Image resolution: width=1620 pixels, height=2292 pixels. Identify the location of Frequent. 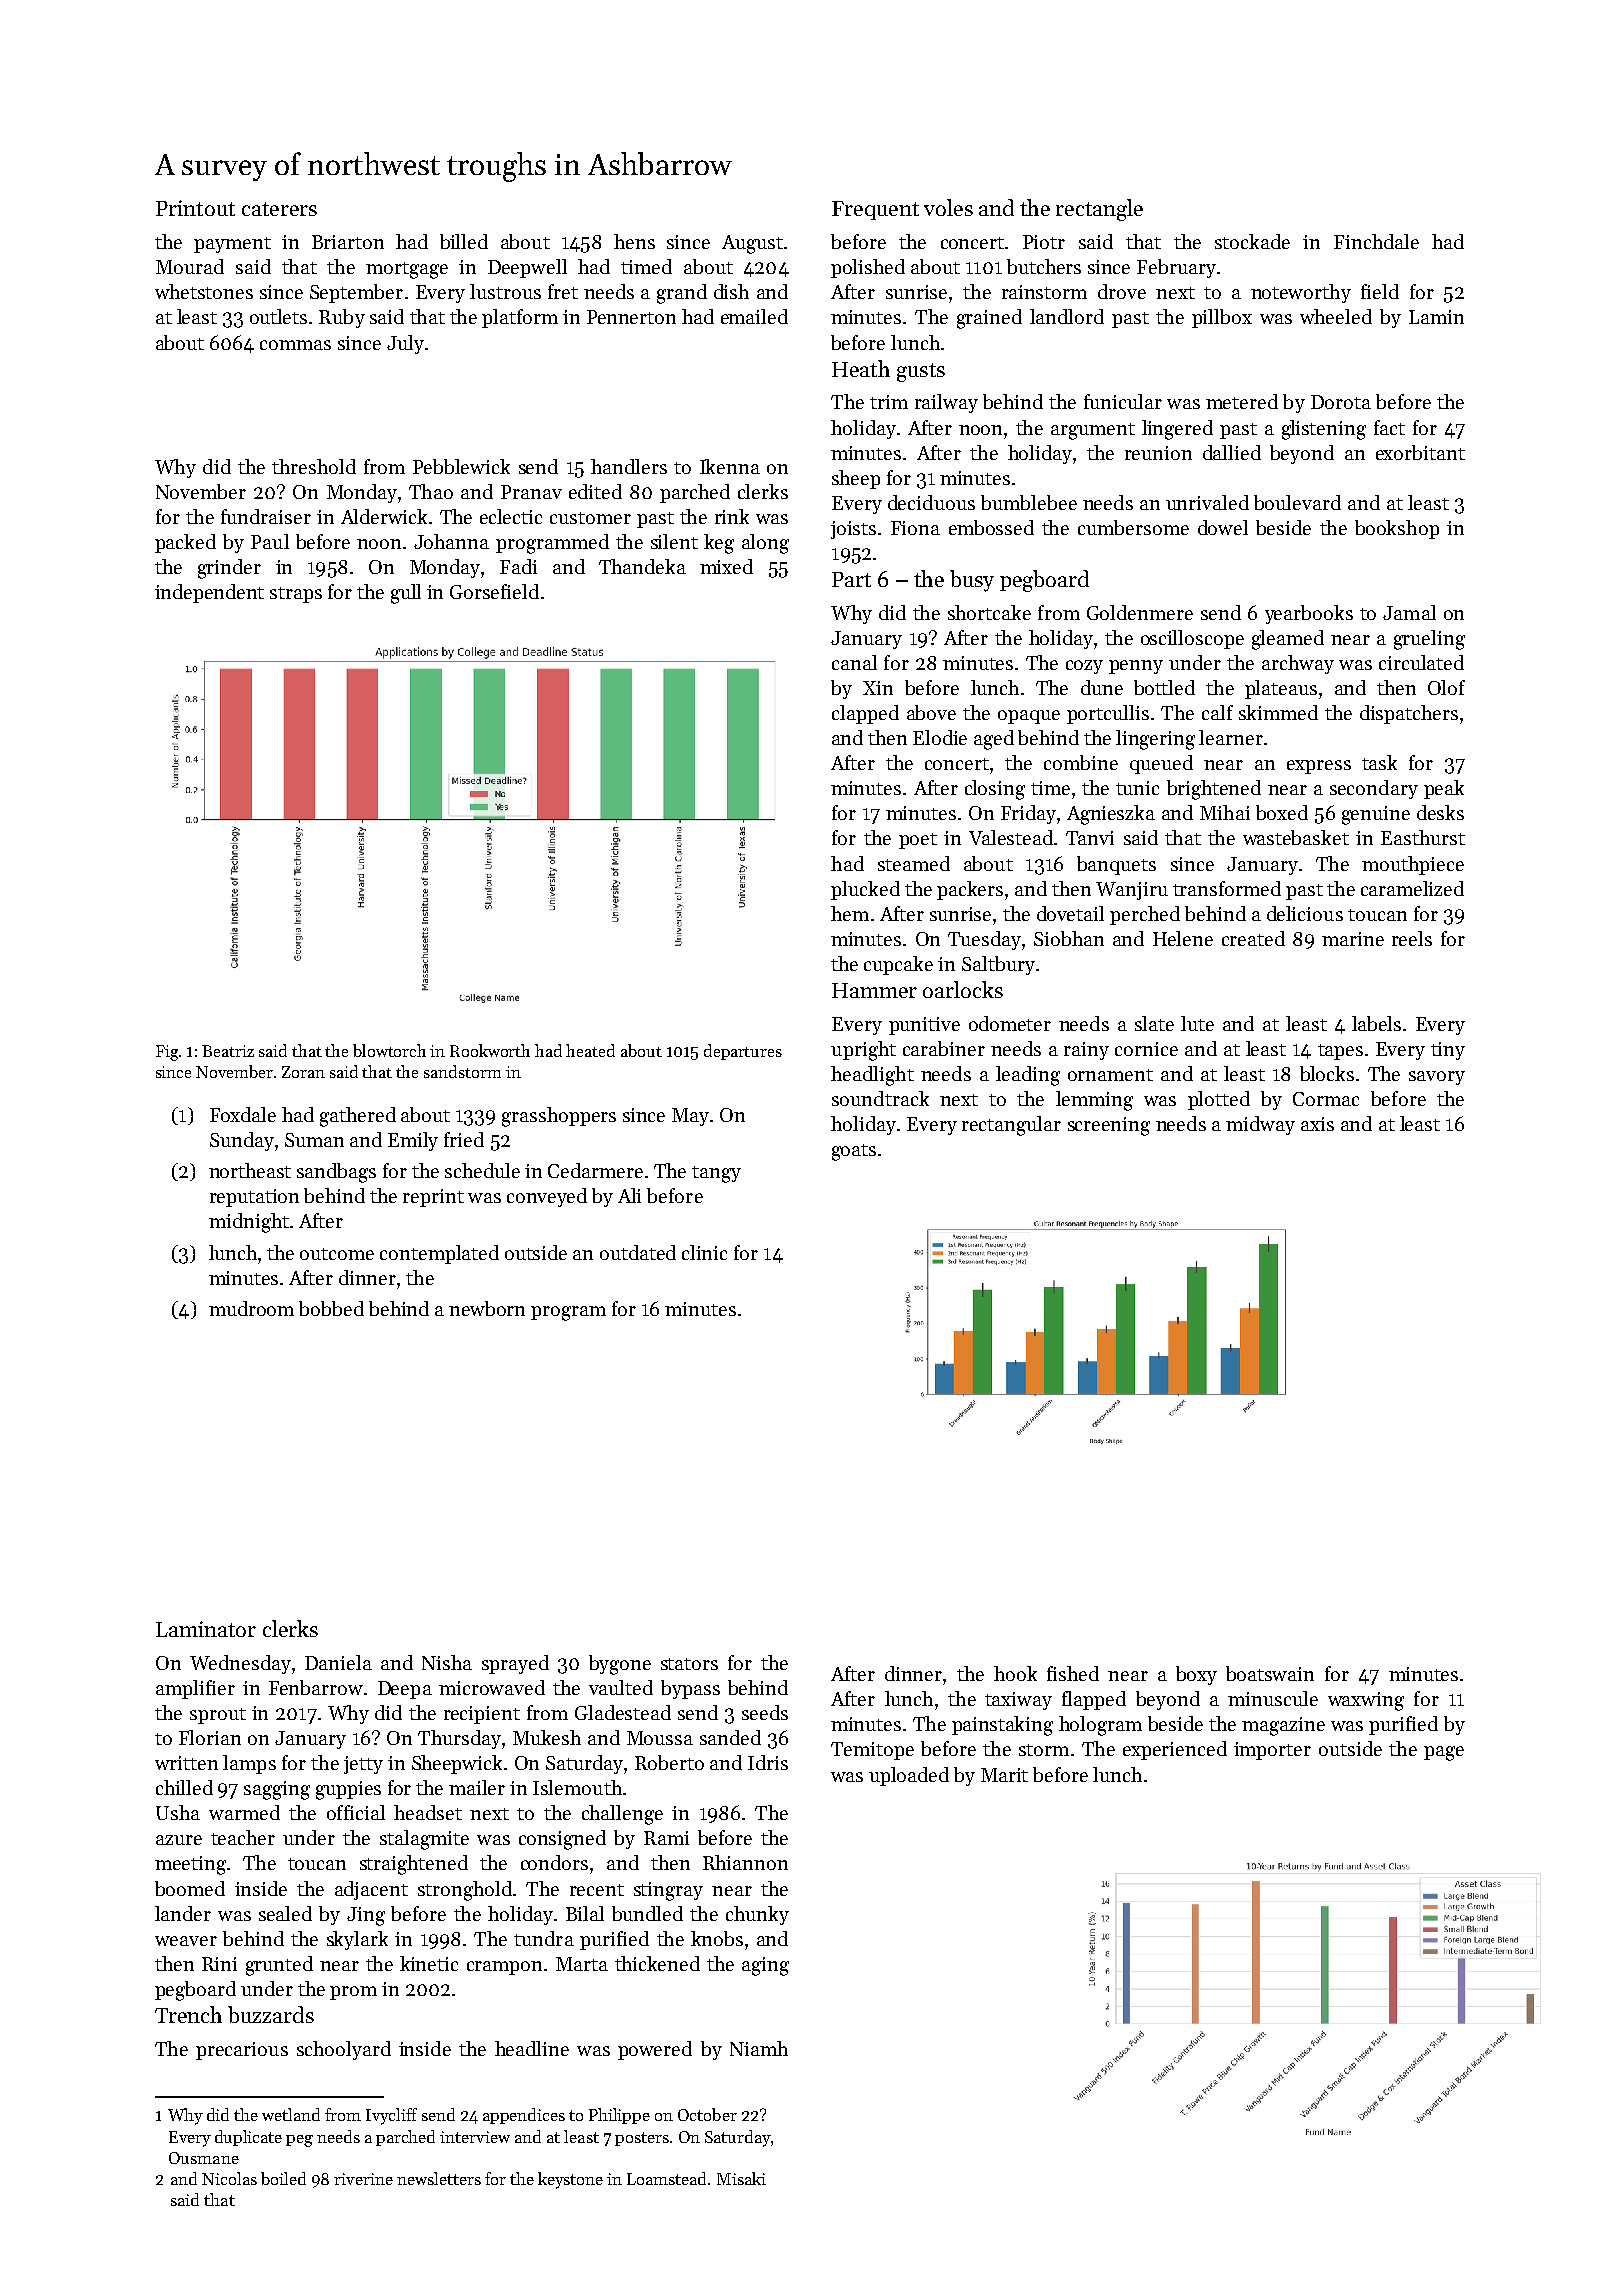
(875, 210).
